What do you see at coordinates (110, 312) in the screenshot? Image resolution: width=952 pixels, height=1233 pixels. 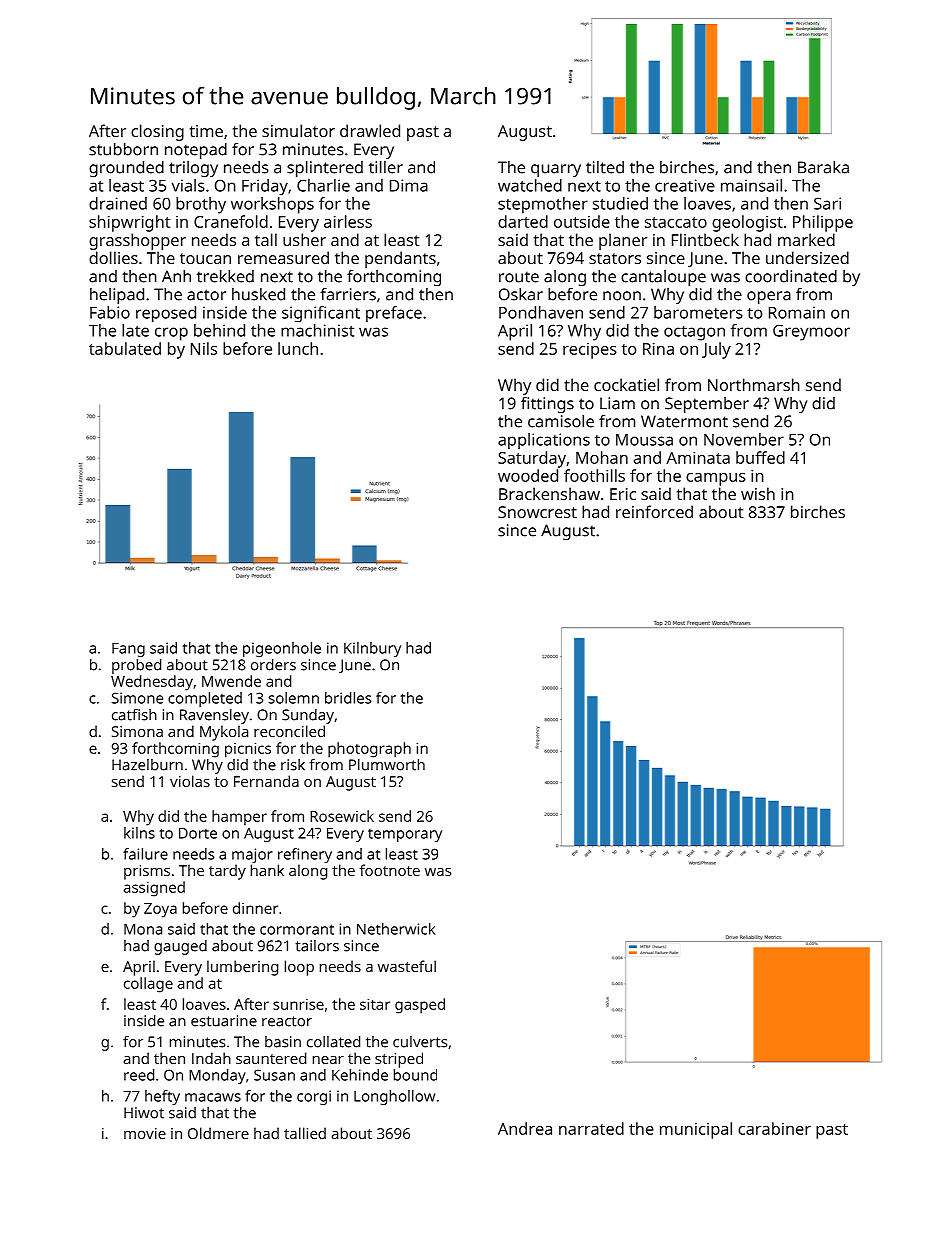 I see `Fabio` at bounding box center [110, 312].
